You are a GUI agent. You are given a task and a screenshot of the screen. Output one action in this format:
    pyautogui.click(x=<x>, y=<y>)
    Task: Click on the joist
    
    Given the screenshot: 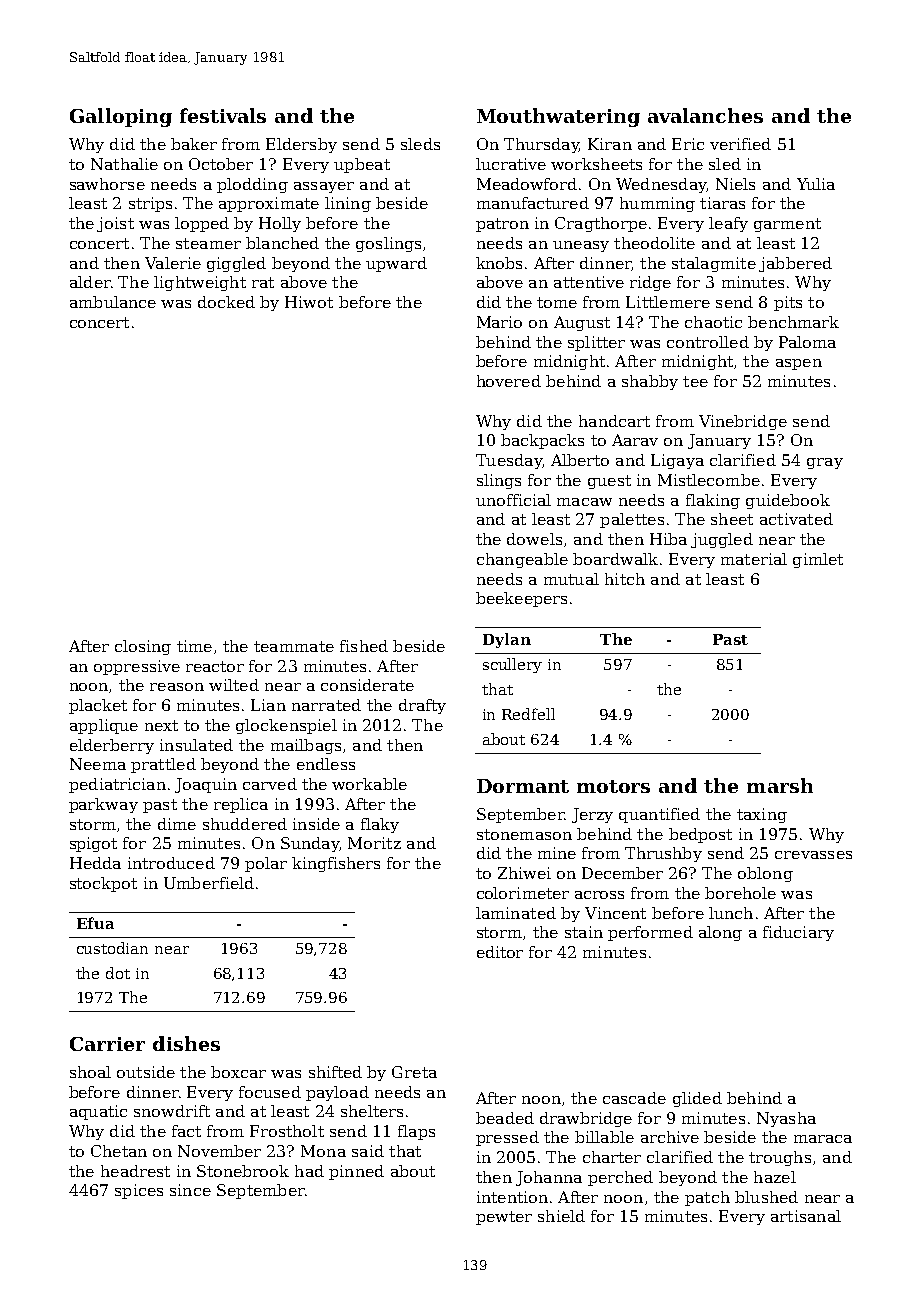 What is the action you would take?
    pyautogui.click(x=115, y=224)
